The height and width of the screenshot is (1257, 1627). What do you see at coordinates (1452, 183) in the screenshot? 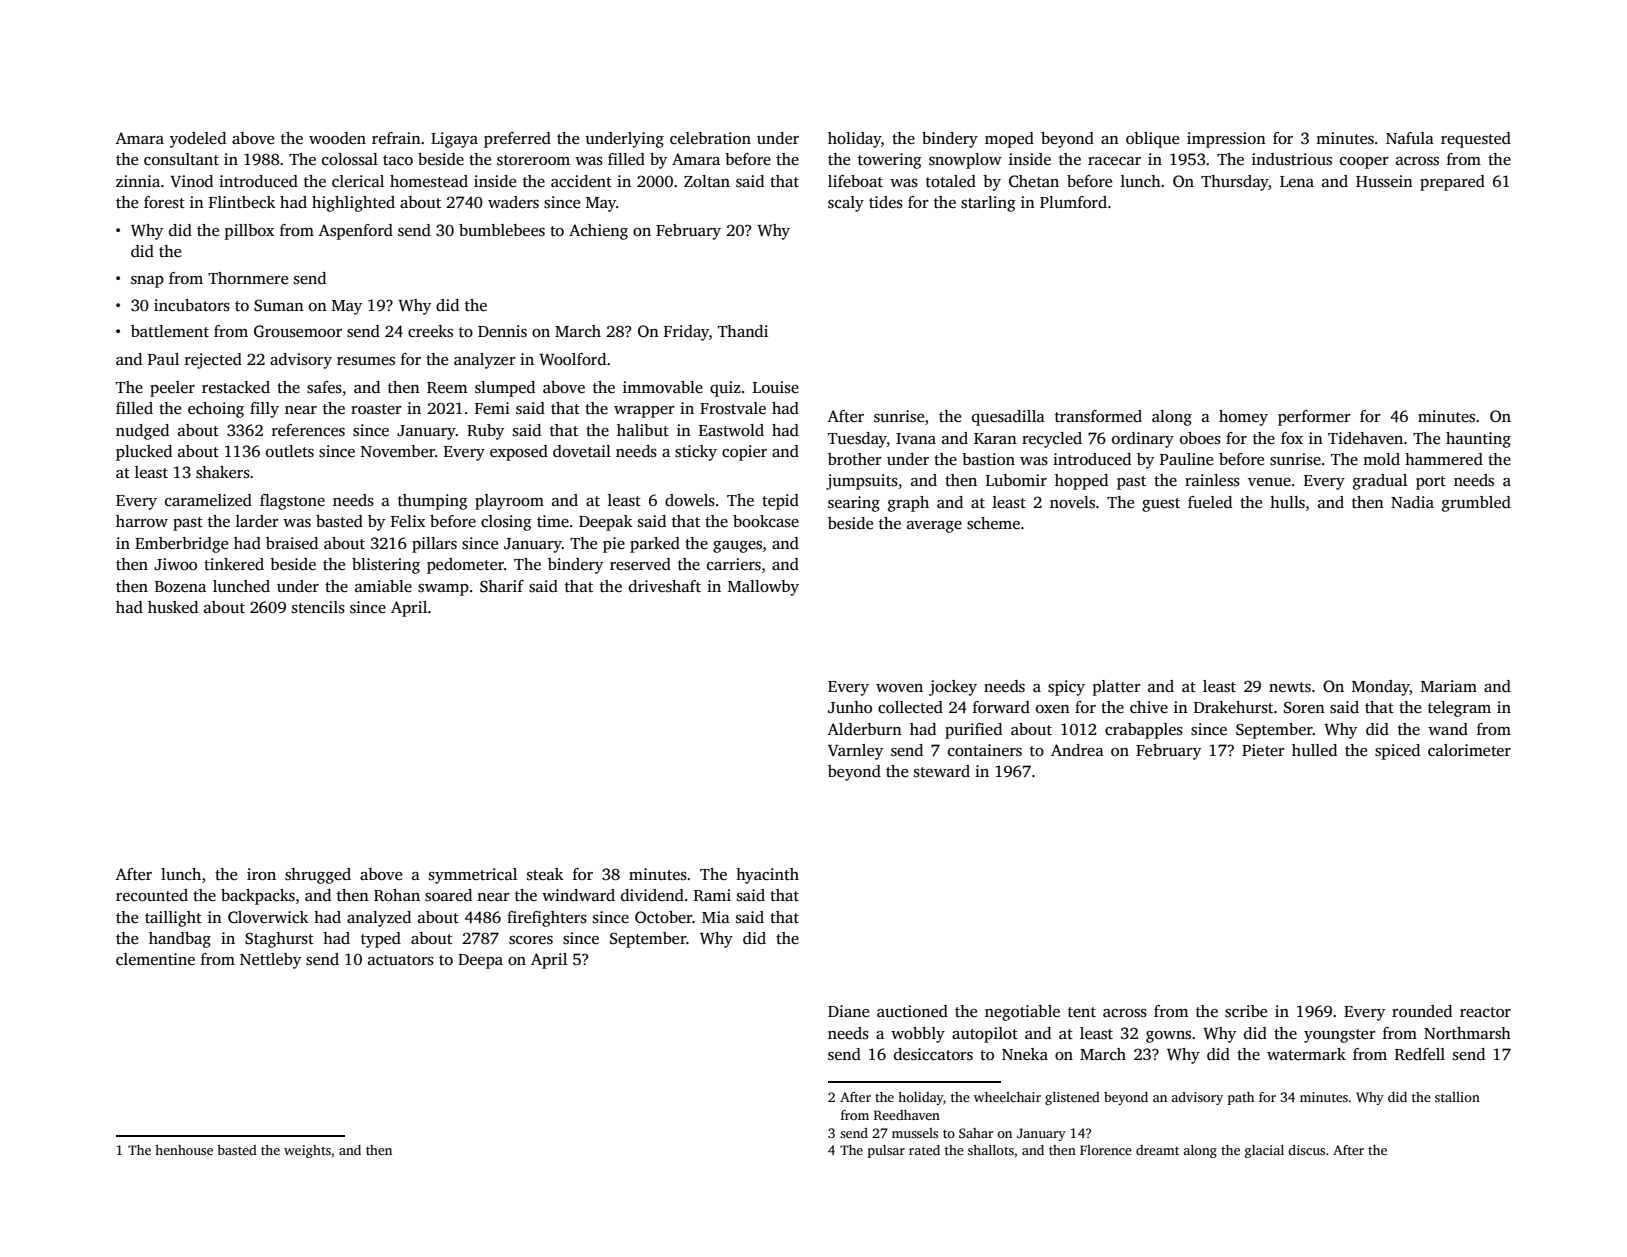
I see `prepared` at bounding box center [1452, 183].
